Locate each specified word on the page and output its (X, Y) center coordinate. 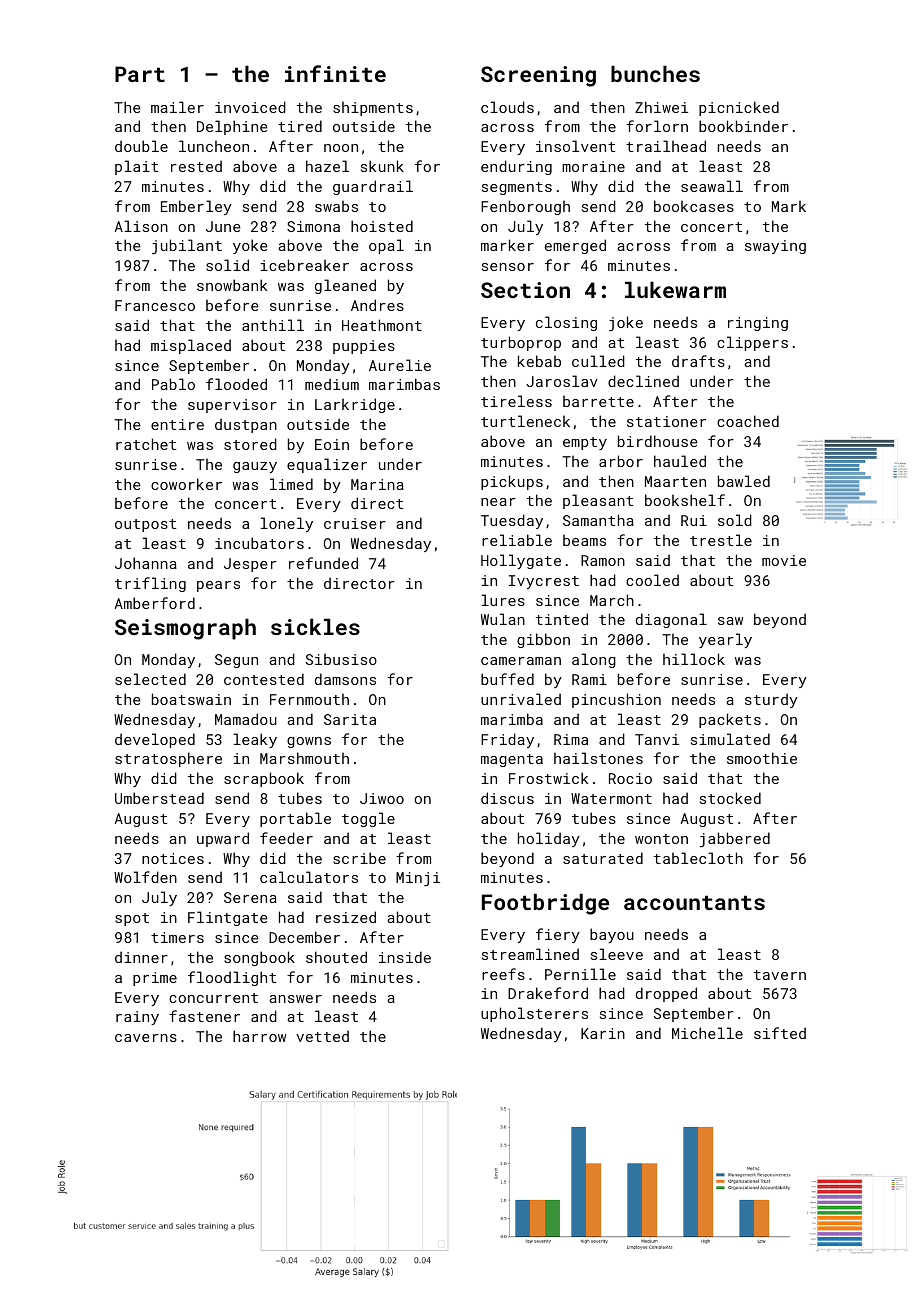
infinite (335, 73)
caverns (146, 1038)
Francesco (155, 305)
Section (525, 290)
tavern (780, 975)
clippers (752, 343)
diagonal (671, 620)
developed (155, 740)
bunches (655, 74)
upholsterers (534, 1014)
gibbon (543, 640)
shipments (373, 108)
